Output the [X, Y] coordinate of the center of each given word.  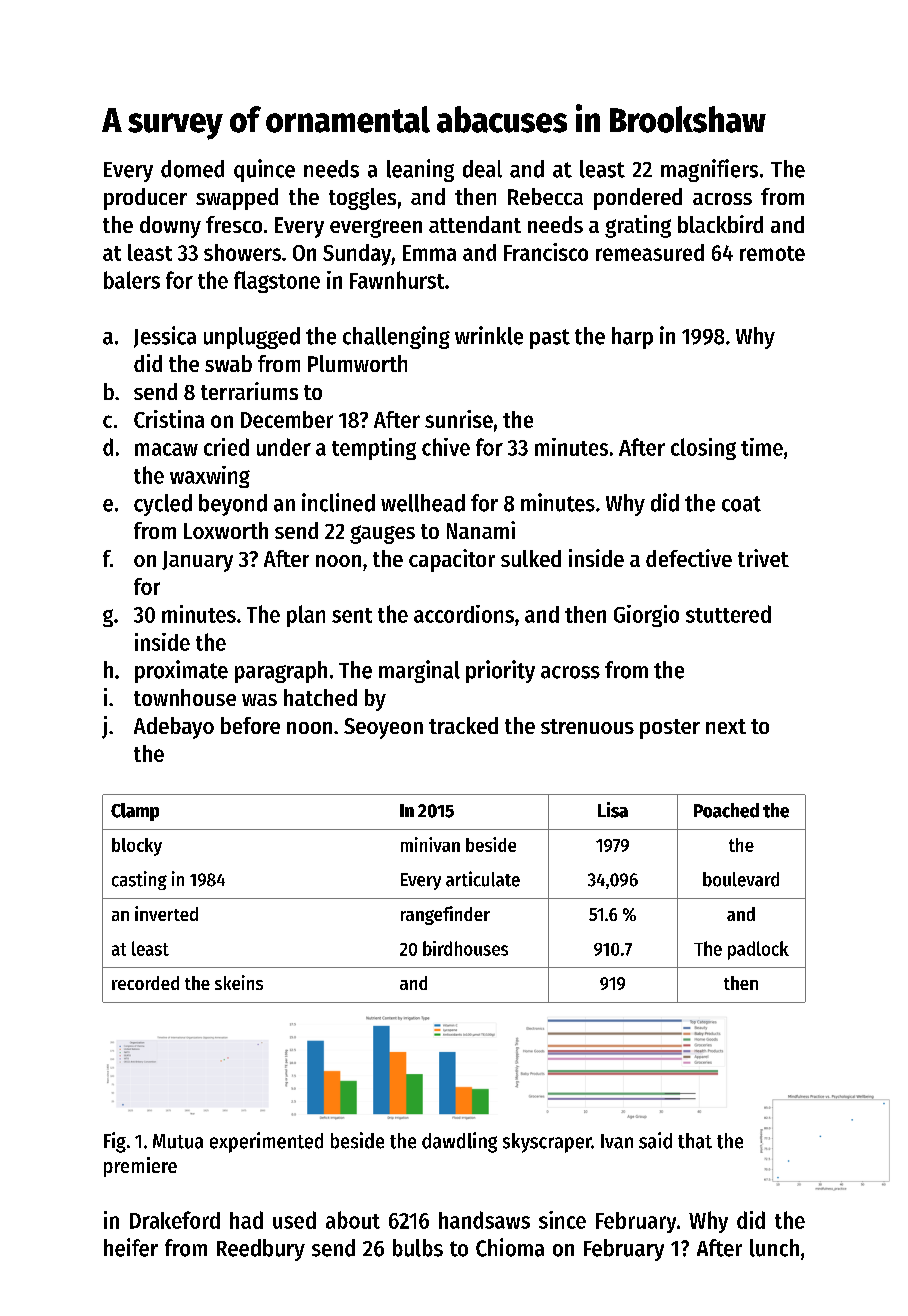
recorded [145, 983]
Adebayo [174, 728]
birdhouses [465, 948]
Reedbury [261, 1250]
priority [500, 671]
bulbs [418, 1248]
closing [703, 449]
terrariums [249, 391]
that [695, 1141]
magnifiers [709, 170]
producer [145, 199]
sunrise [459, 419]
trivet [763, 558]
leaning [420, 170]
